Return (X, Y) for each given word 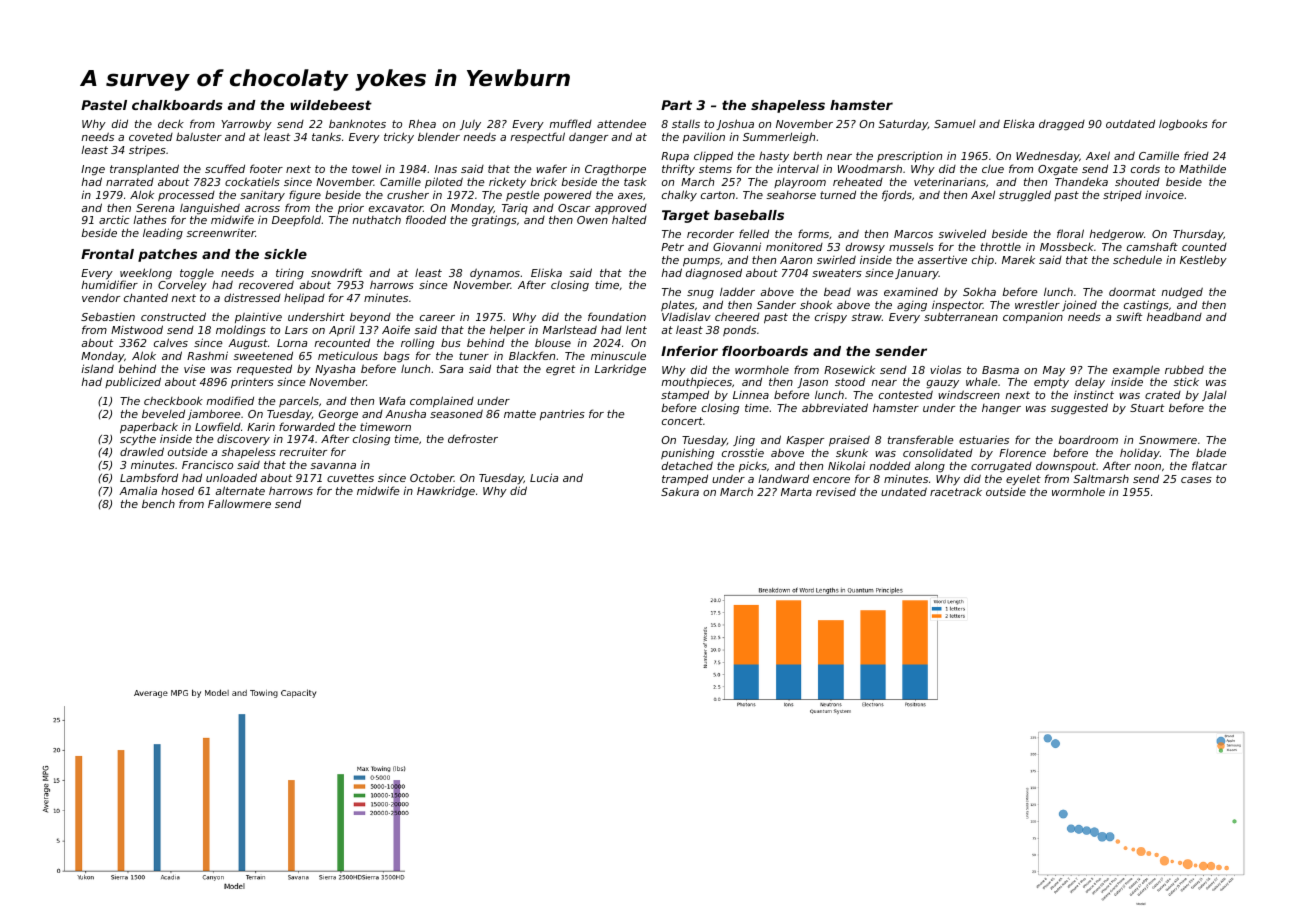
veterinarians (950, 181)
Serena (155, 208)
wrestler (1037, 305)
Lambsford (149, 477)
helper (507, 330)
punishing (687, 453)
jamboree (214, 414)
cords (1145, 169)
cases (1196, 480)
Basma (1000, 370)
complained (442, 402)
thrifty (678, 170)
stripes (147, 150)
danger (588, 138)
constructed (173, 316)
